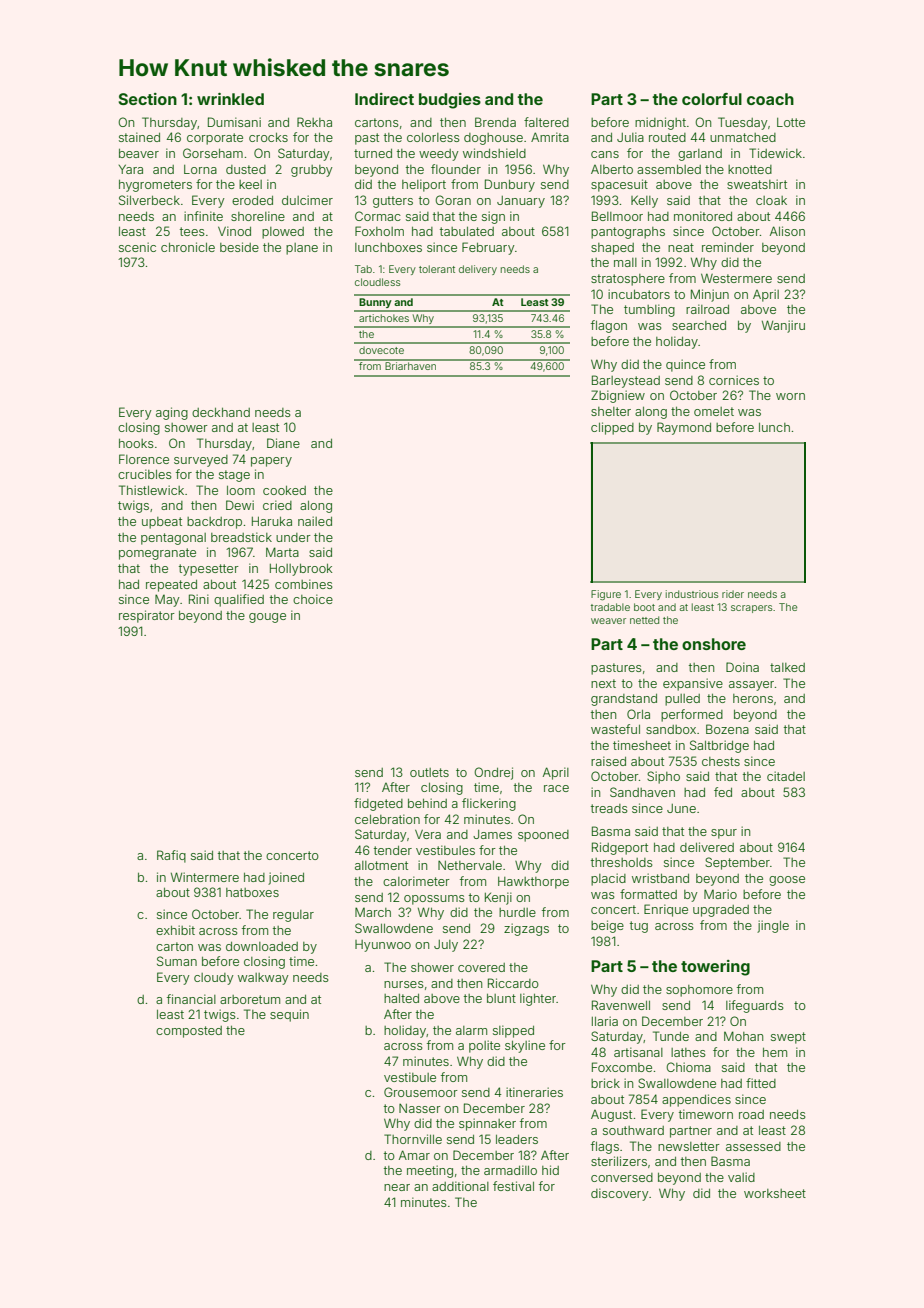 The width and height of the screenshot is (924, 1308). What do you see at coordinates (546, 122) in the screenshot?
I see `faltered` at bounding box center [546, 122].
